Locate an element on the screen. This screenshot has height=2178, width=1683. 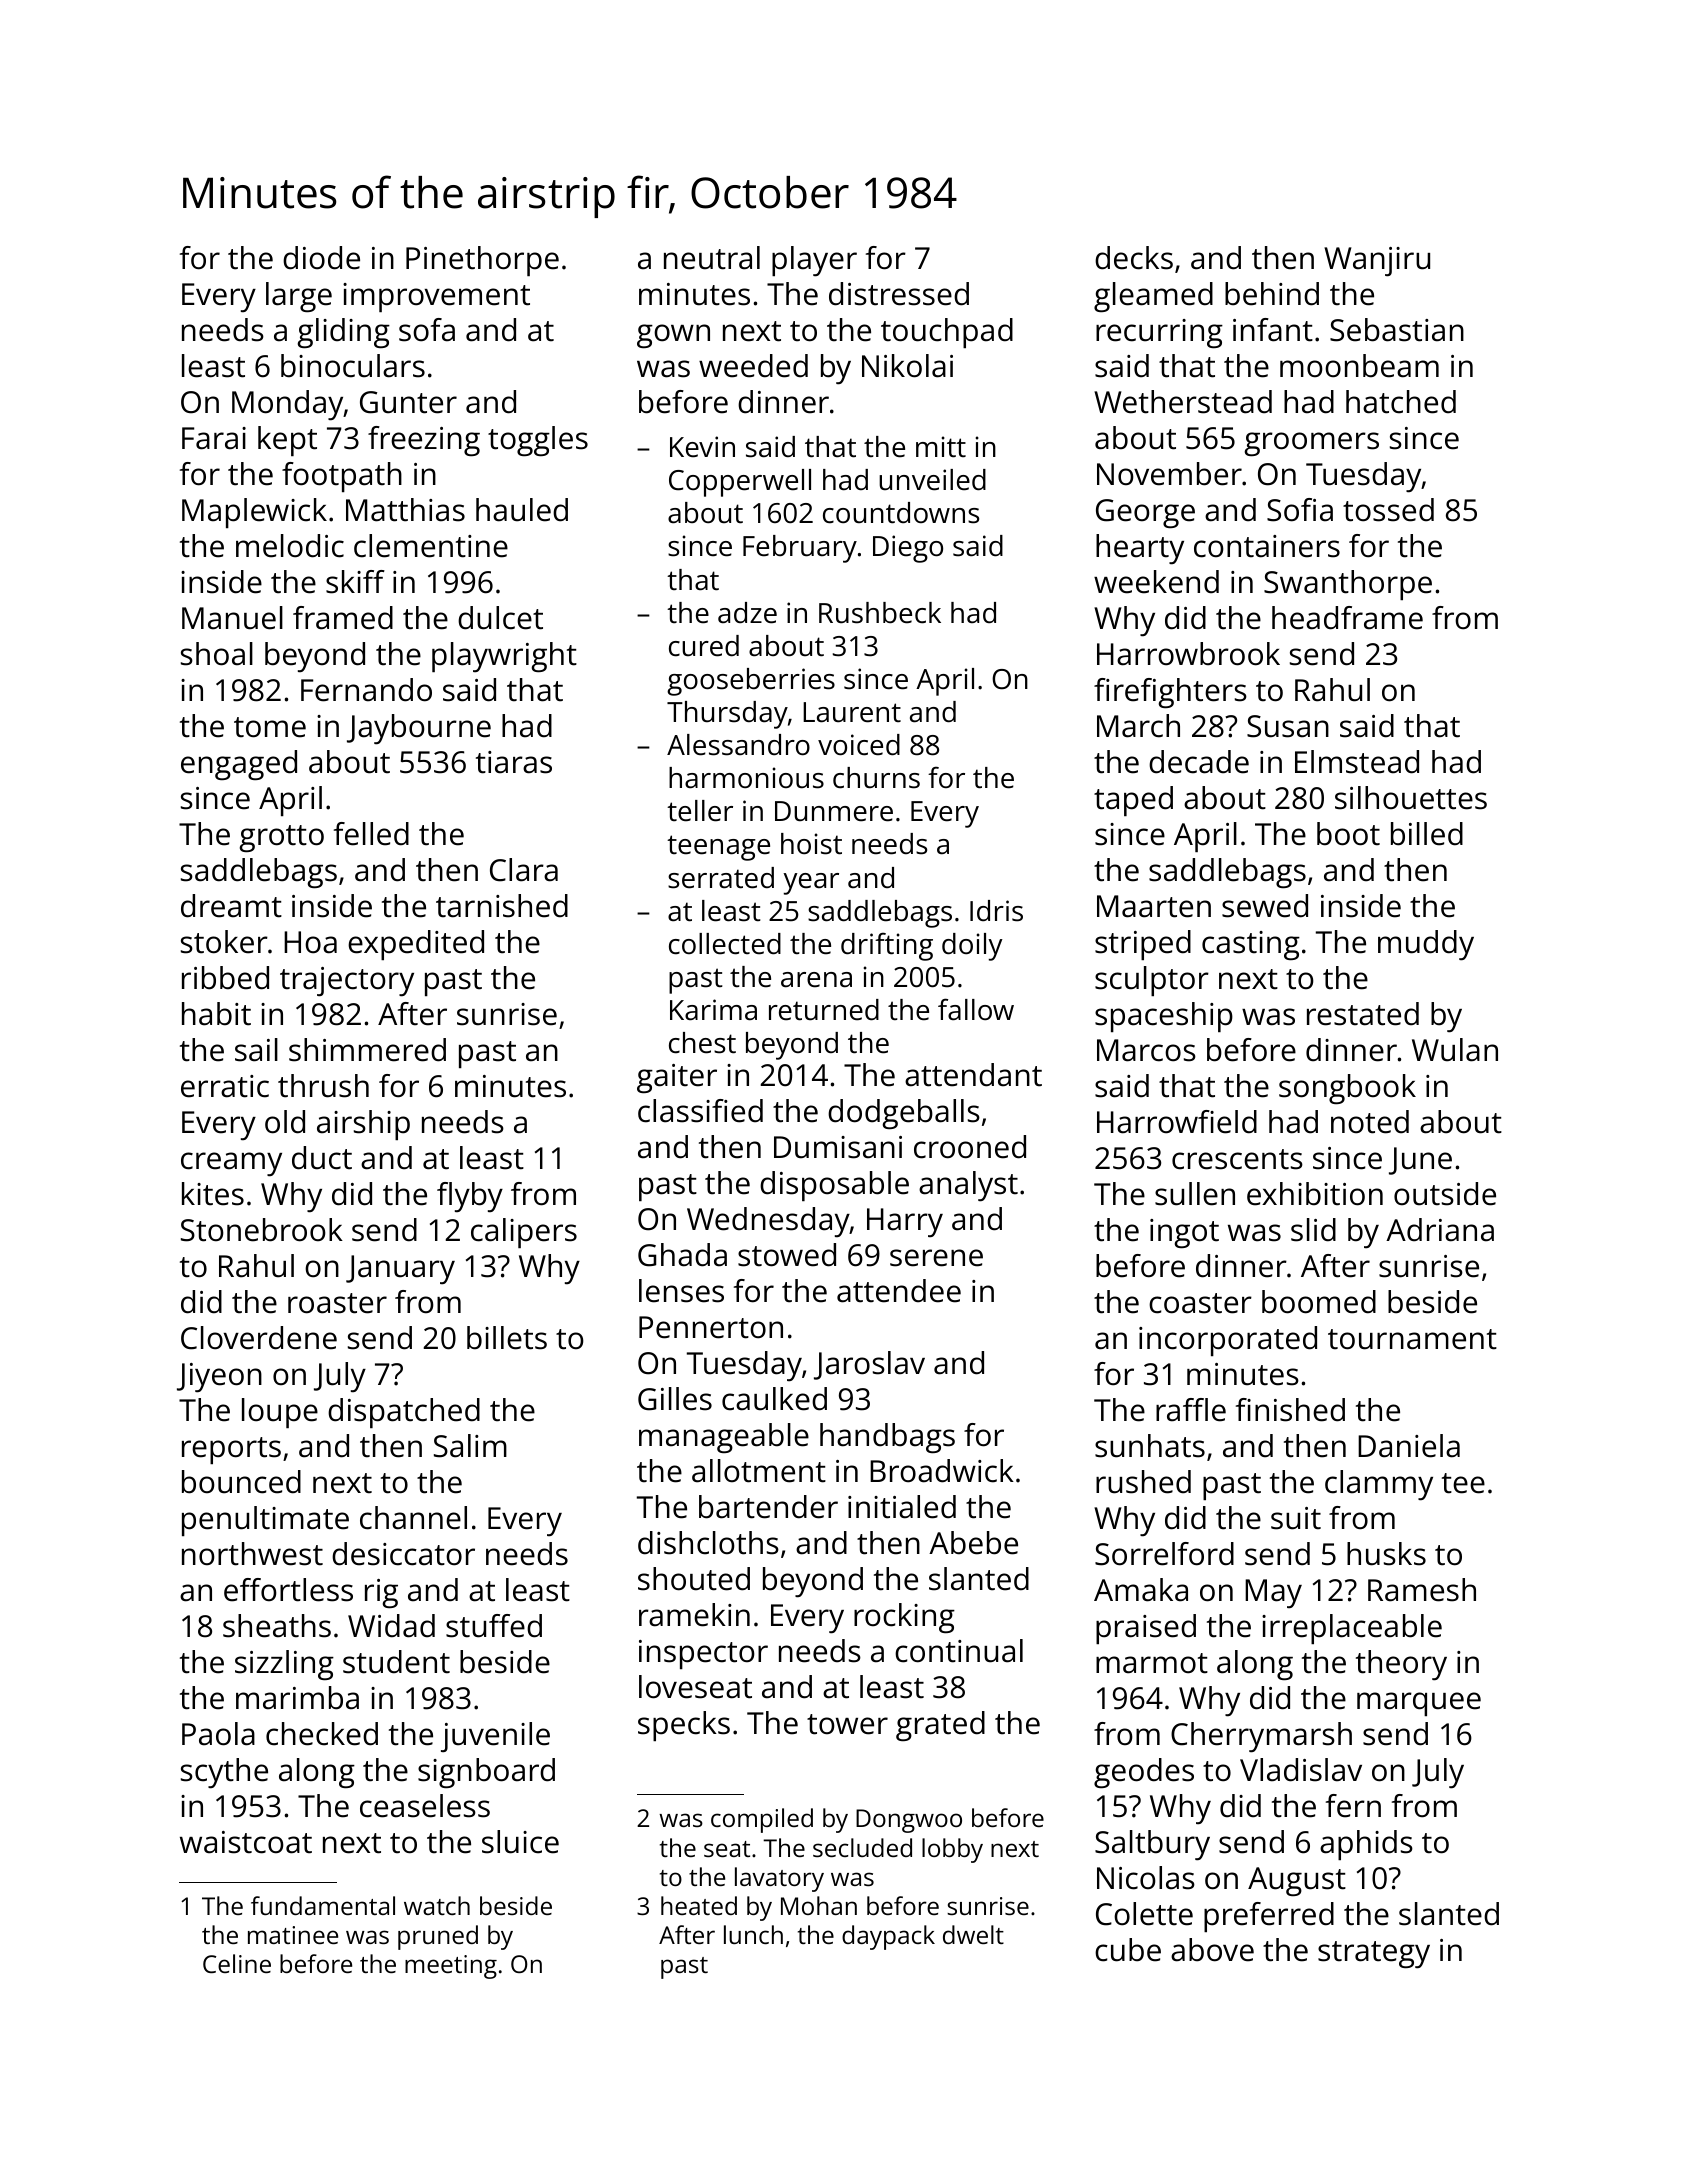
calipers is located at coordinates (524, 1233).
